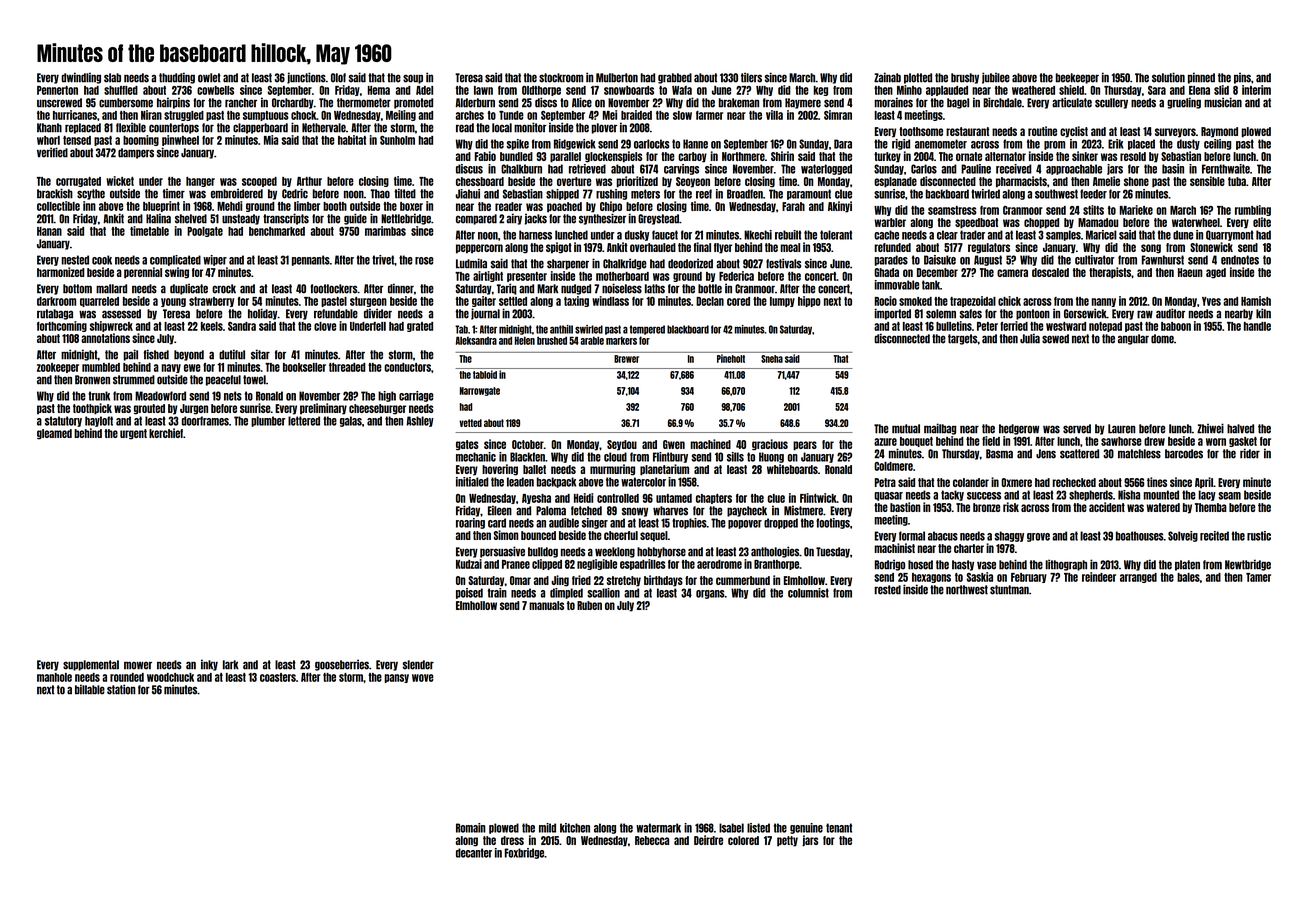 This screenshot has height=924, width=1308. Describe the element at coordinates (1138, 578) in the screenshot. I see `arranged` at that location.
